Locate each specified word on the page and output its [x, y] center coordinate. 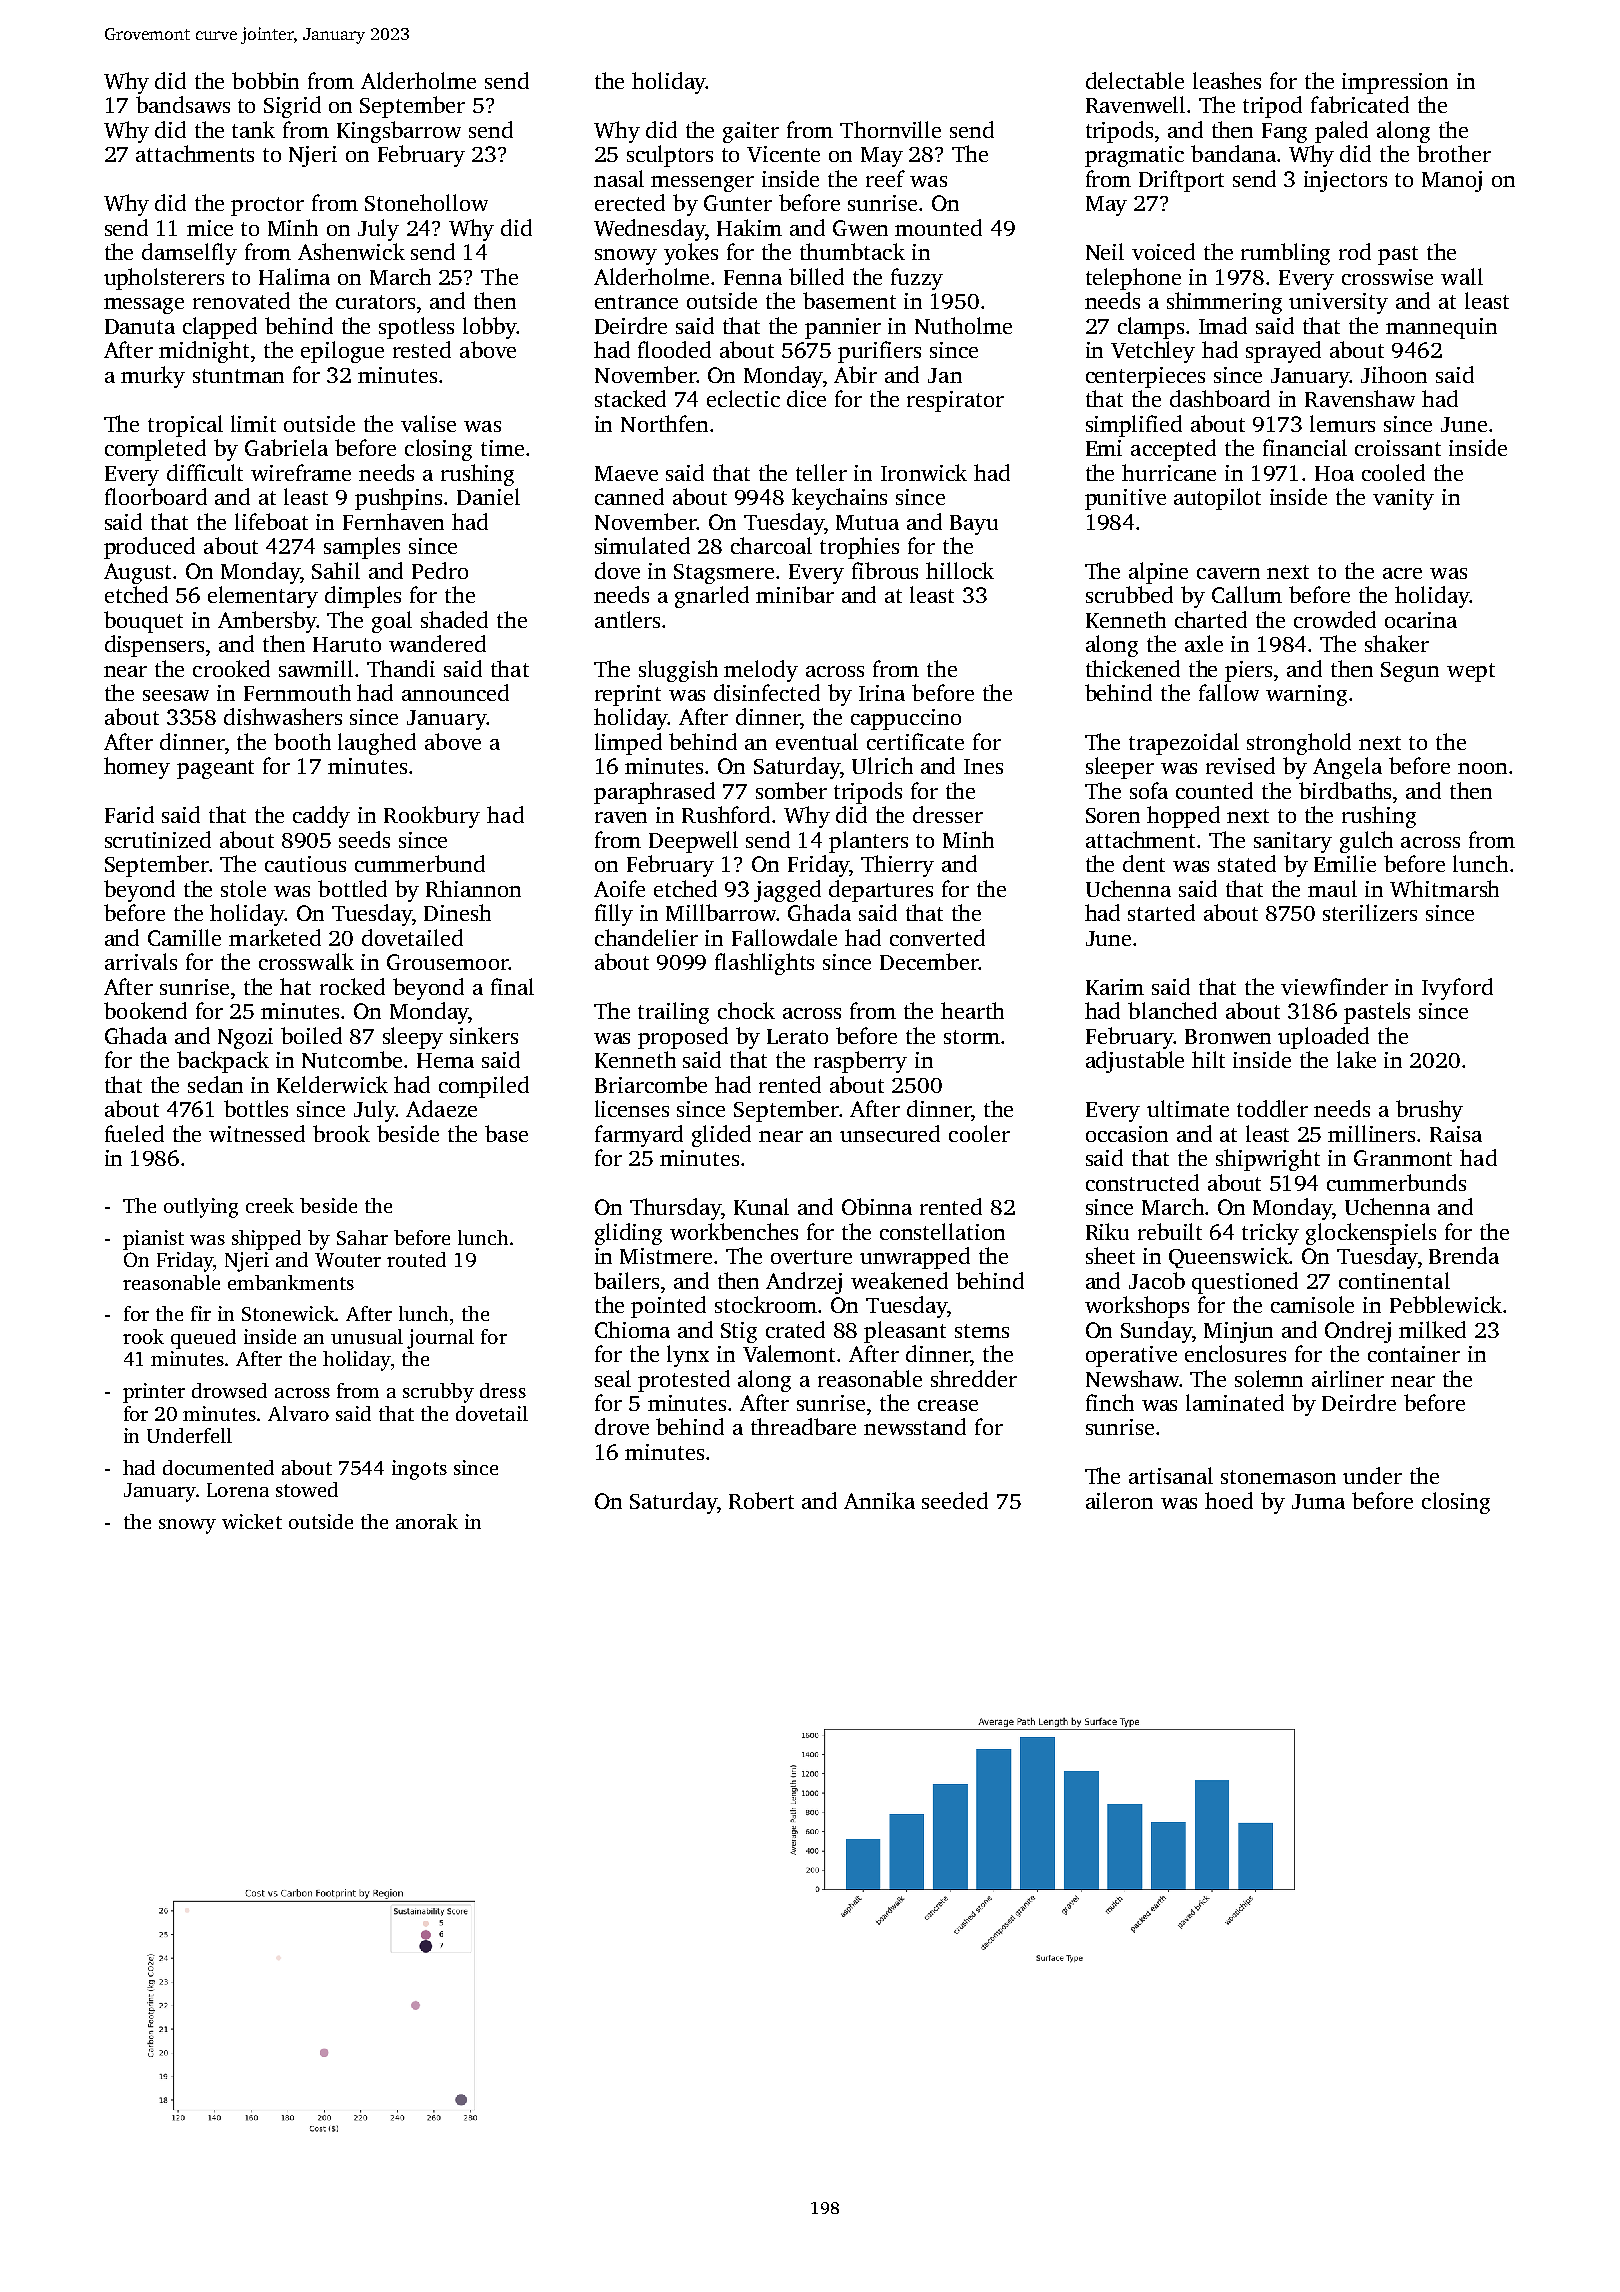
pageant [215, 769]
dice [806, 398]
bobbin [265, 80]
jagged [787, 891]
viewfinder [1334, 986]
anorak [427, 1521]
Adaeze [441, 1108]
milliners [1371, 1133]
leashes [1227, 80]
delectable [1135, 80]
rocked [352, 986]
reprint [628, 695]
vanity [1403, 499]
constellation [942, 1231]
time [502, 448]
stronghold [1299, 744]
